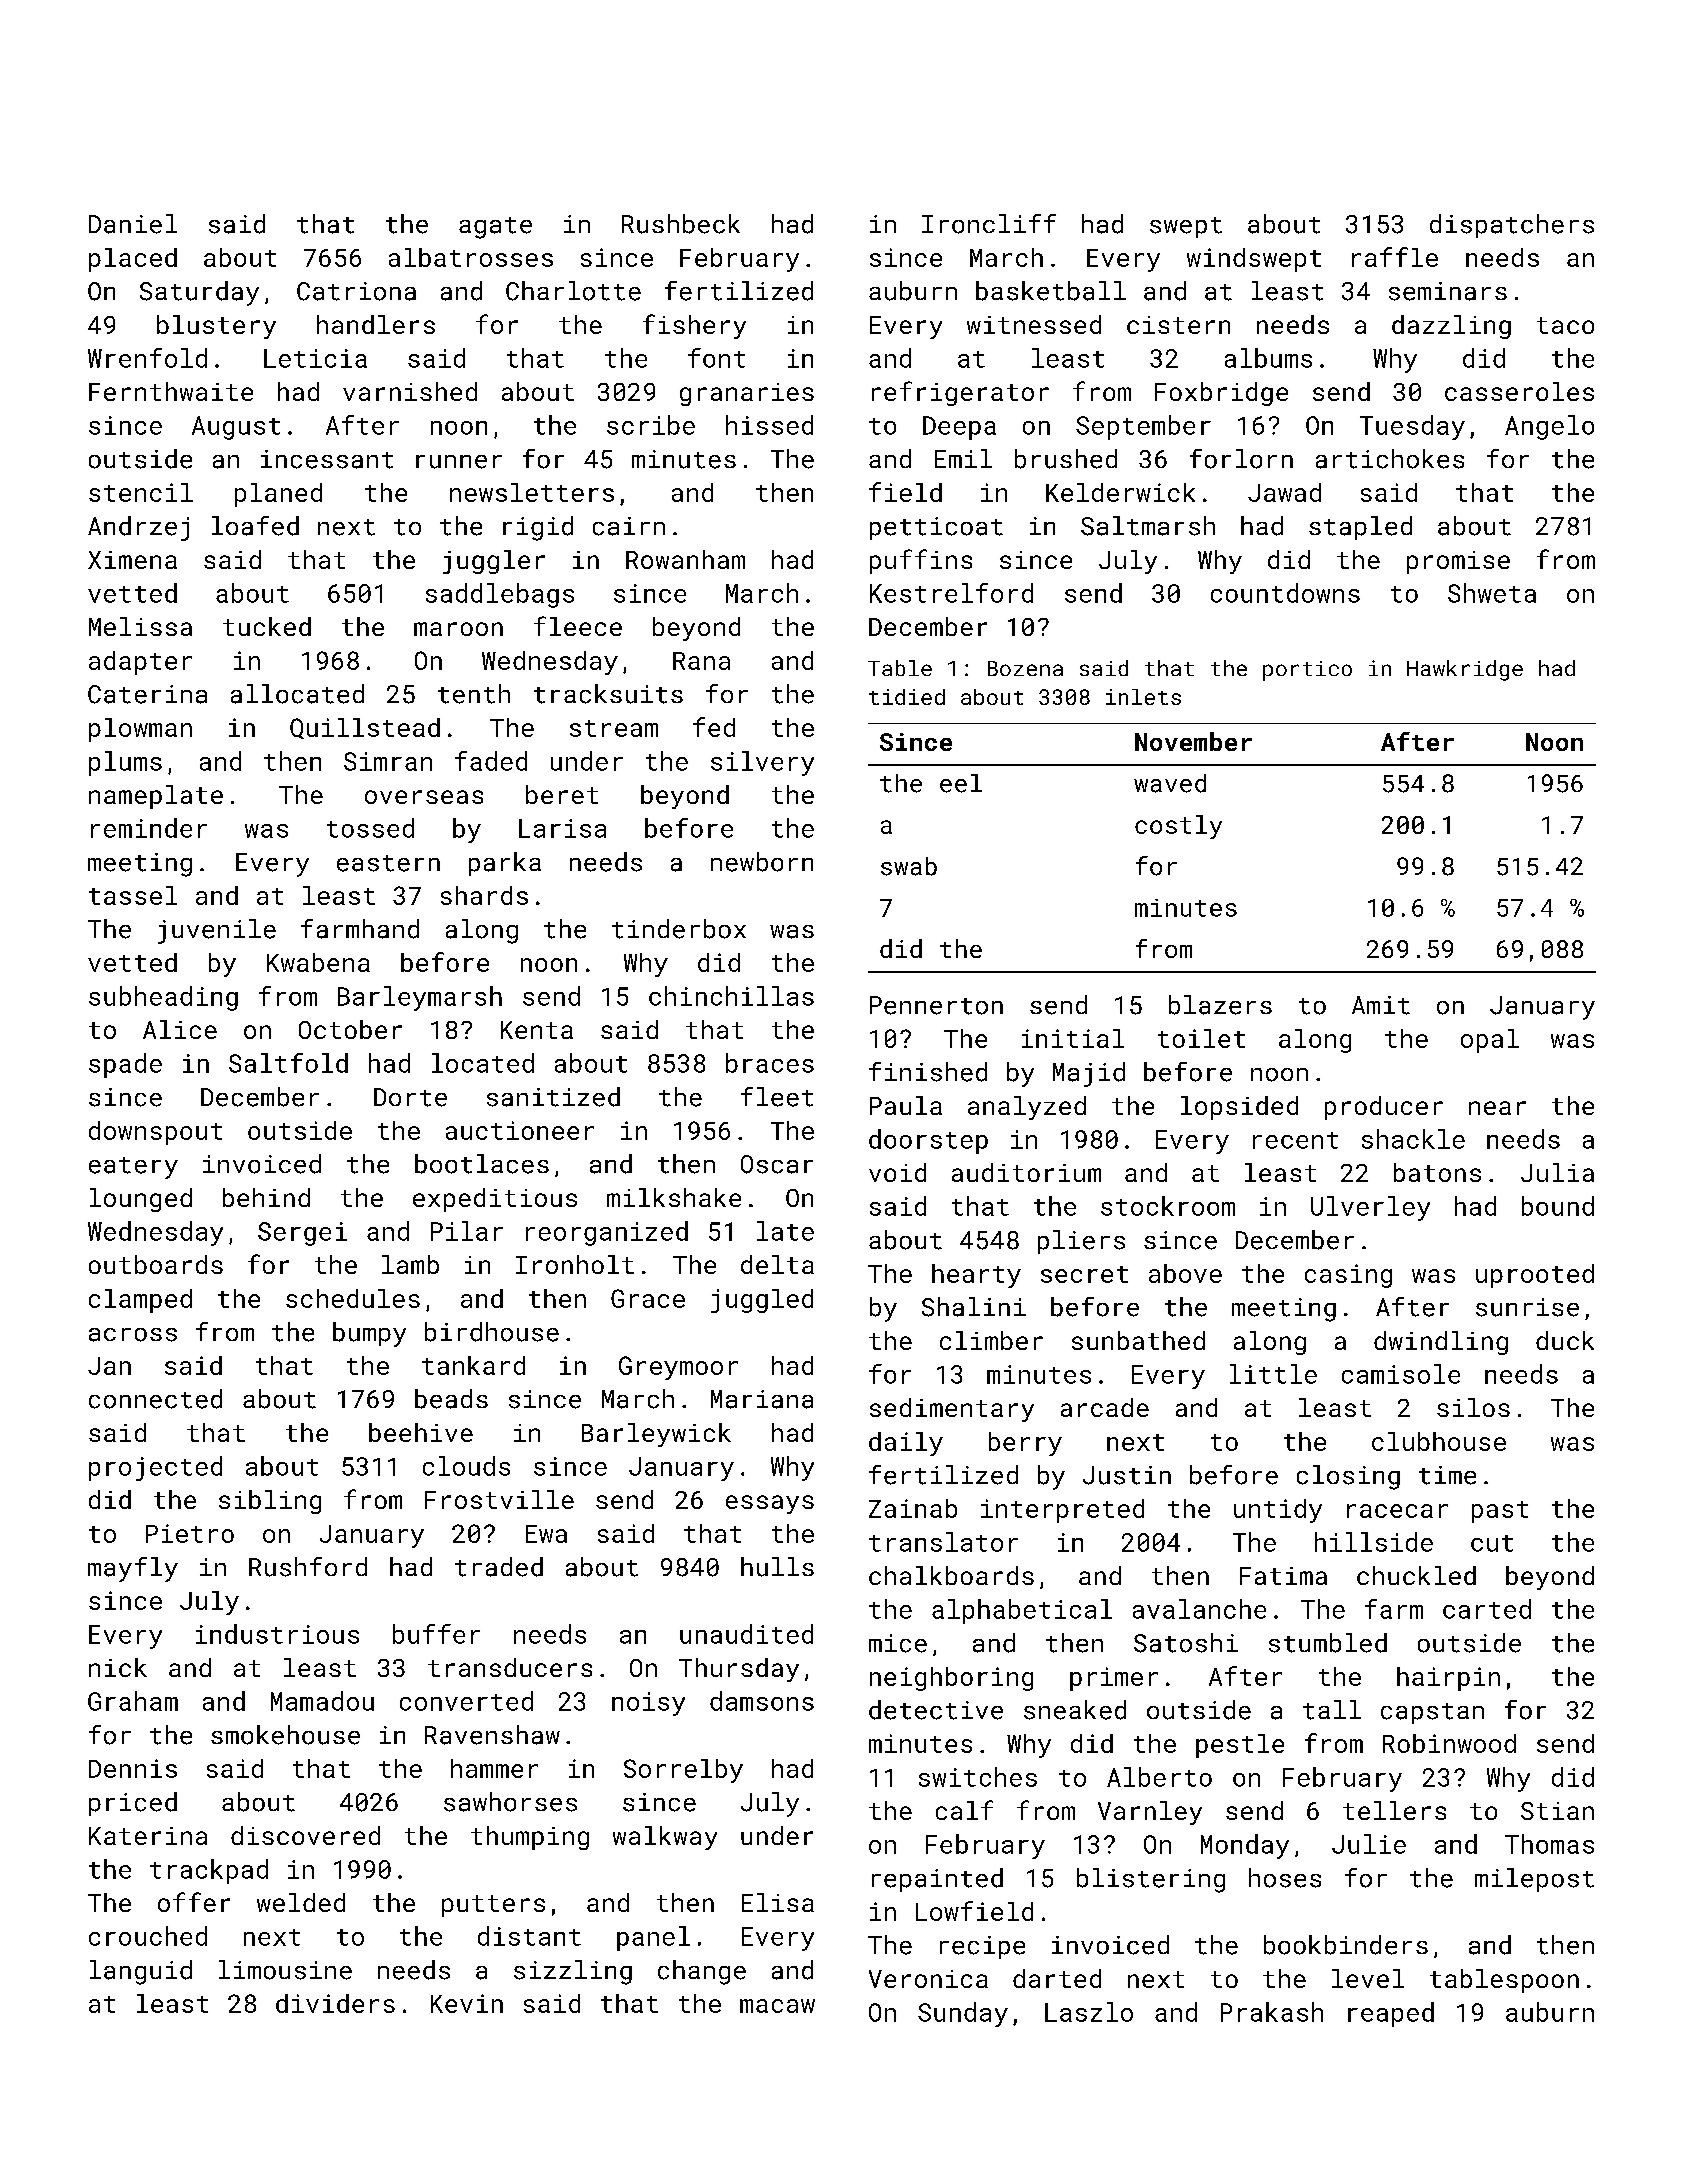 Image resolution: width=1683 pixels, height=2178 pixels. What do you see at coordinates (1557, 1172) in the screenshot?
I see `Julia` at bounding box center [1557, 1172].
